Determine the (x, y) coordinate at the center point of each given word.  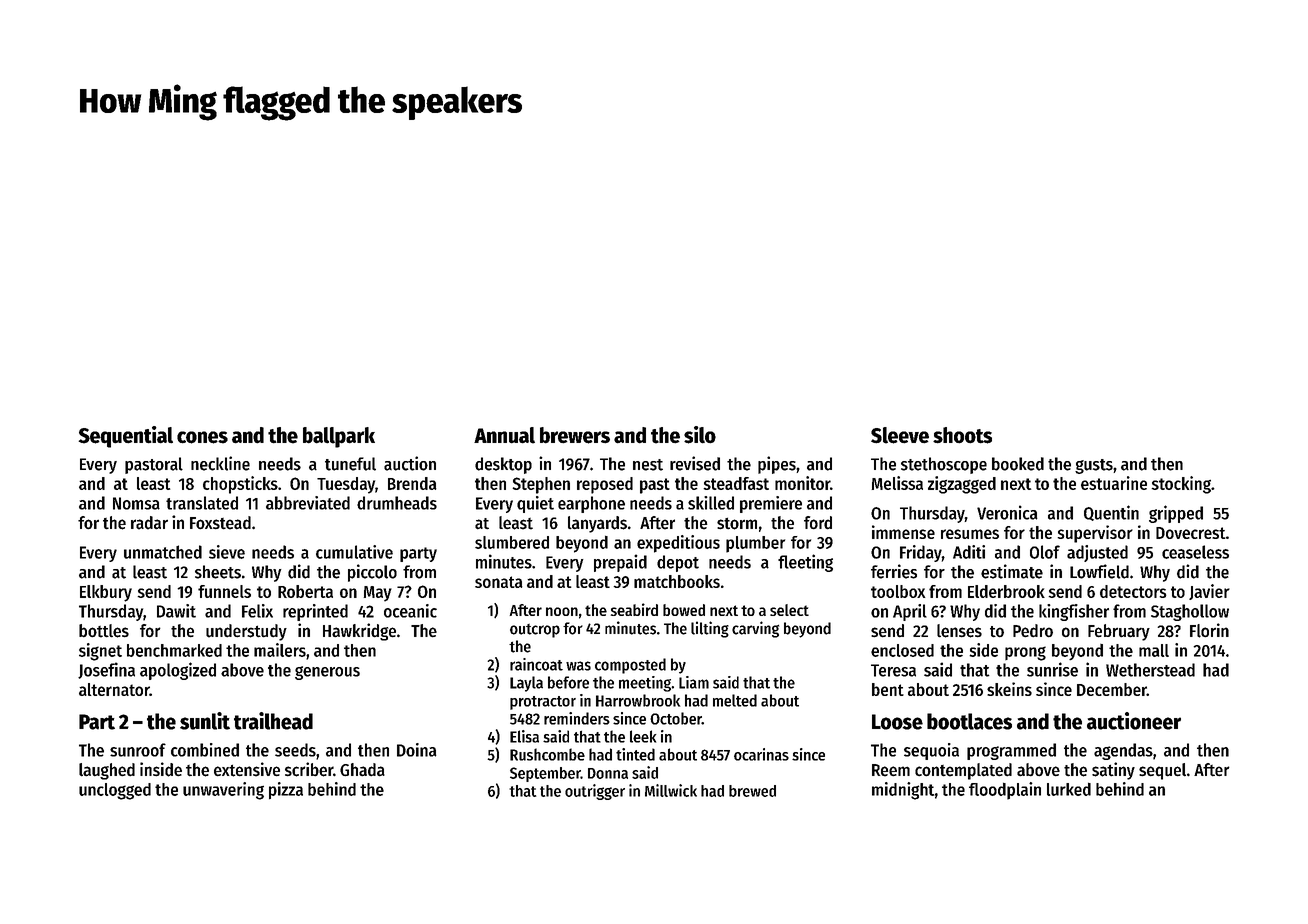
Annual (504, 435)
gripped (1176, 514)
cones (202, 437)
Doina (417, 750)
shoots (962, 435)
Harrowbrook (638, 700)
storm (737, 523)
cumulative (354, 552)
